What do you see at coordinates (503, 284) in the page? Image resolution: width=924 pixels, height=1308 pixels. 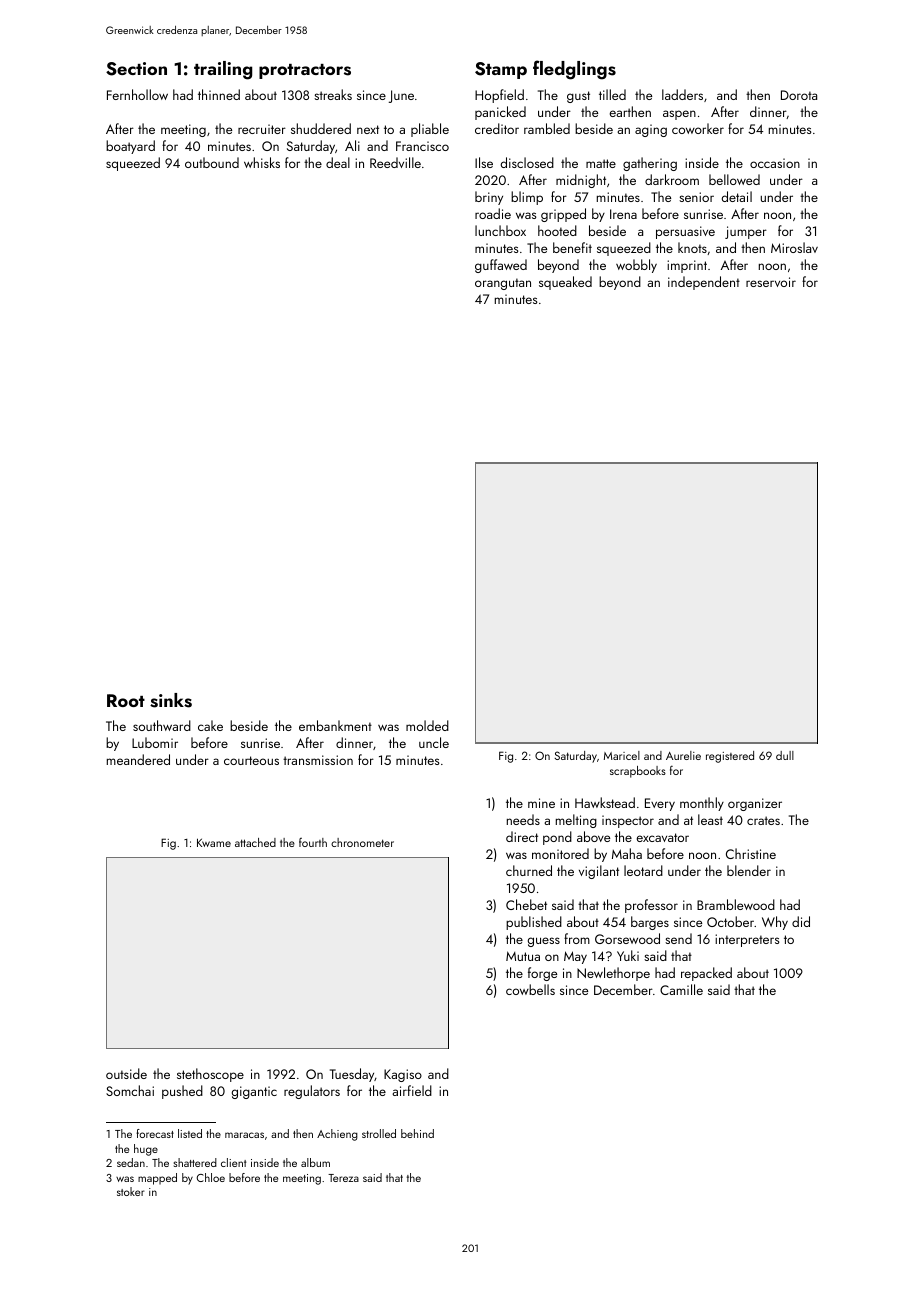 I see `orangutan` at bounding box center [503, 284].
